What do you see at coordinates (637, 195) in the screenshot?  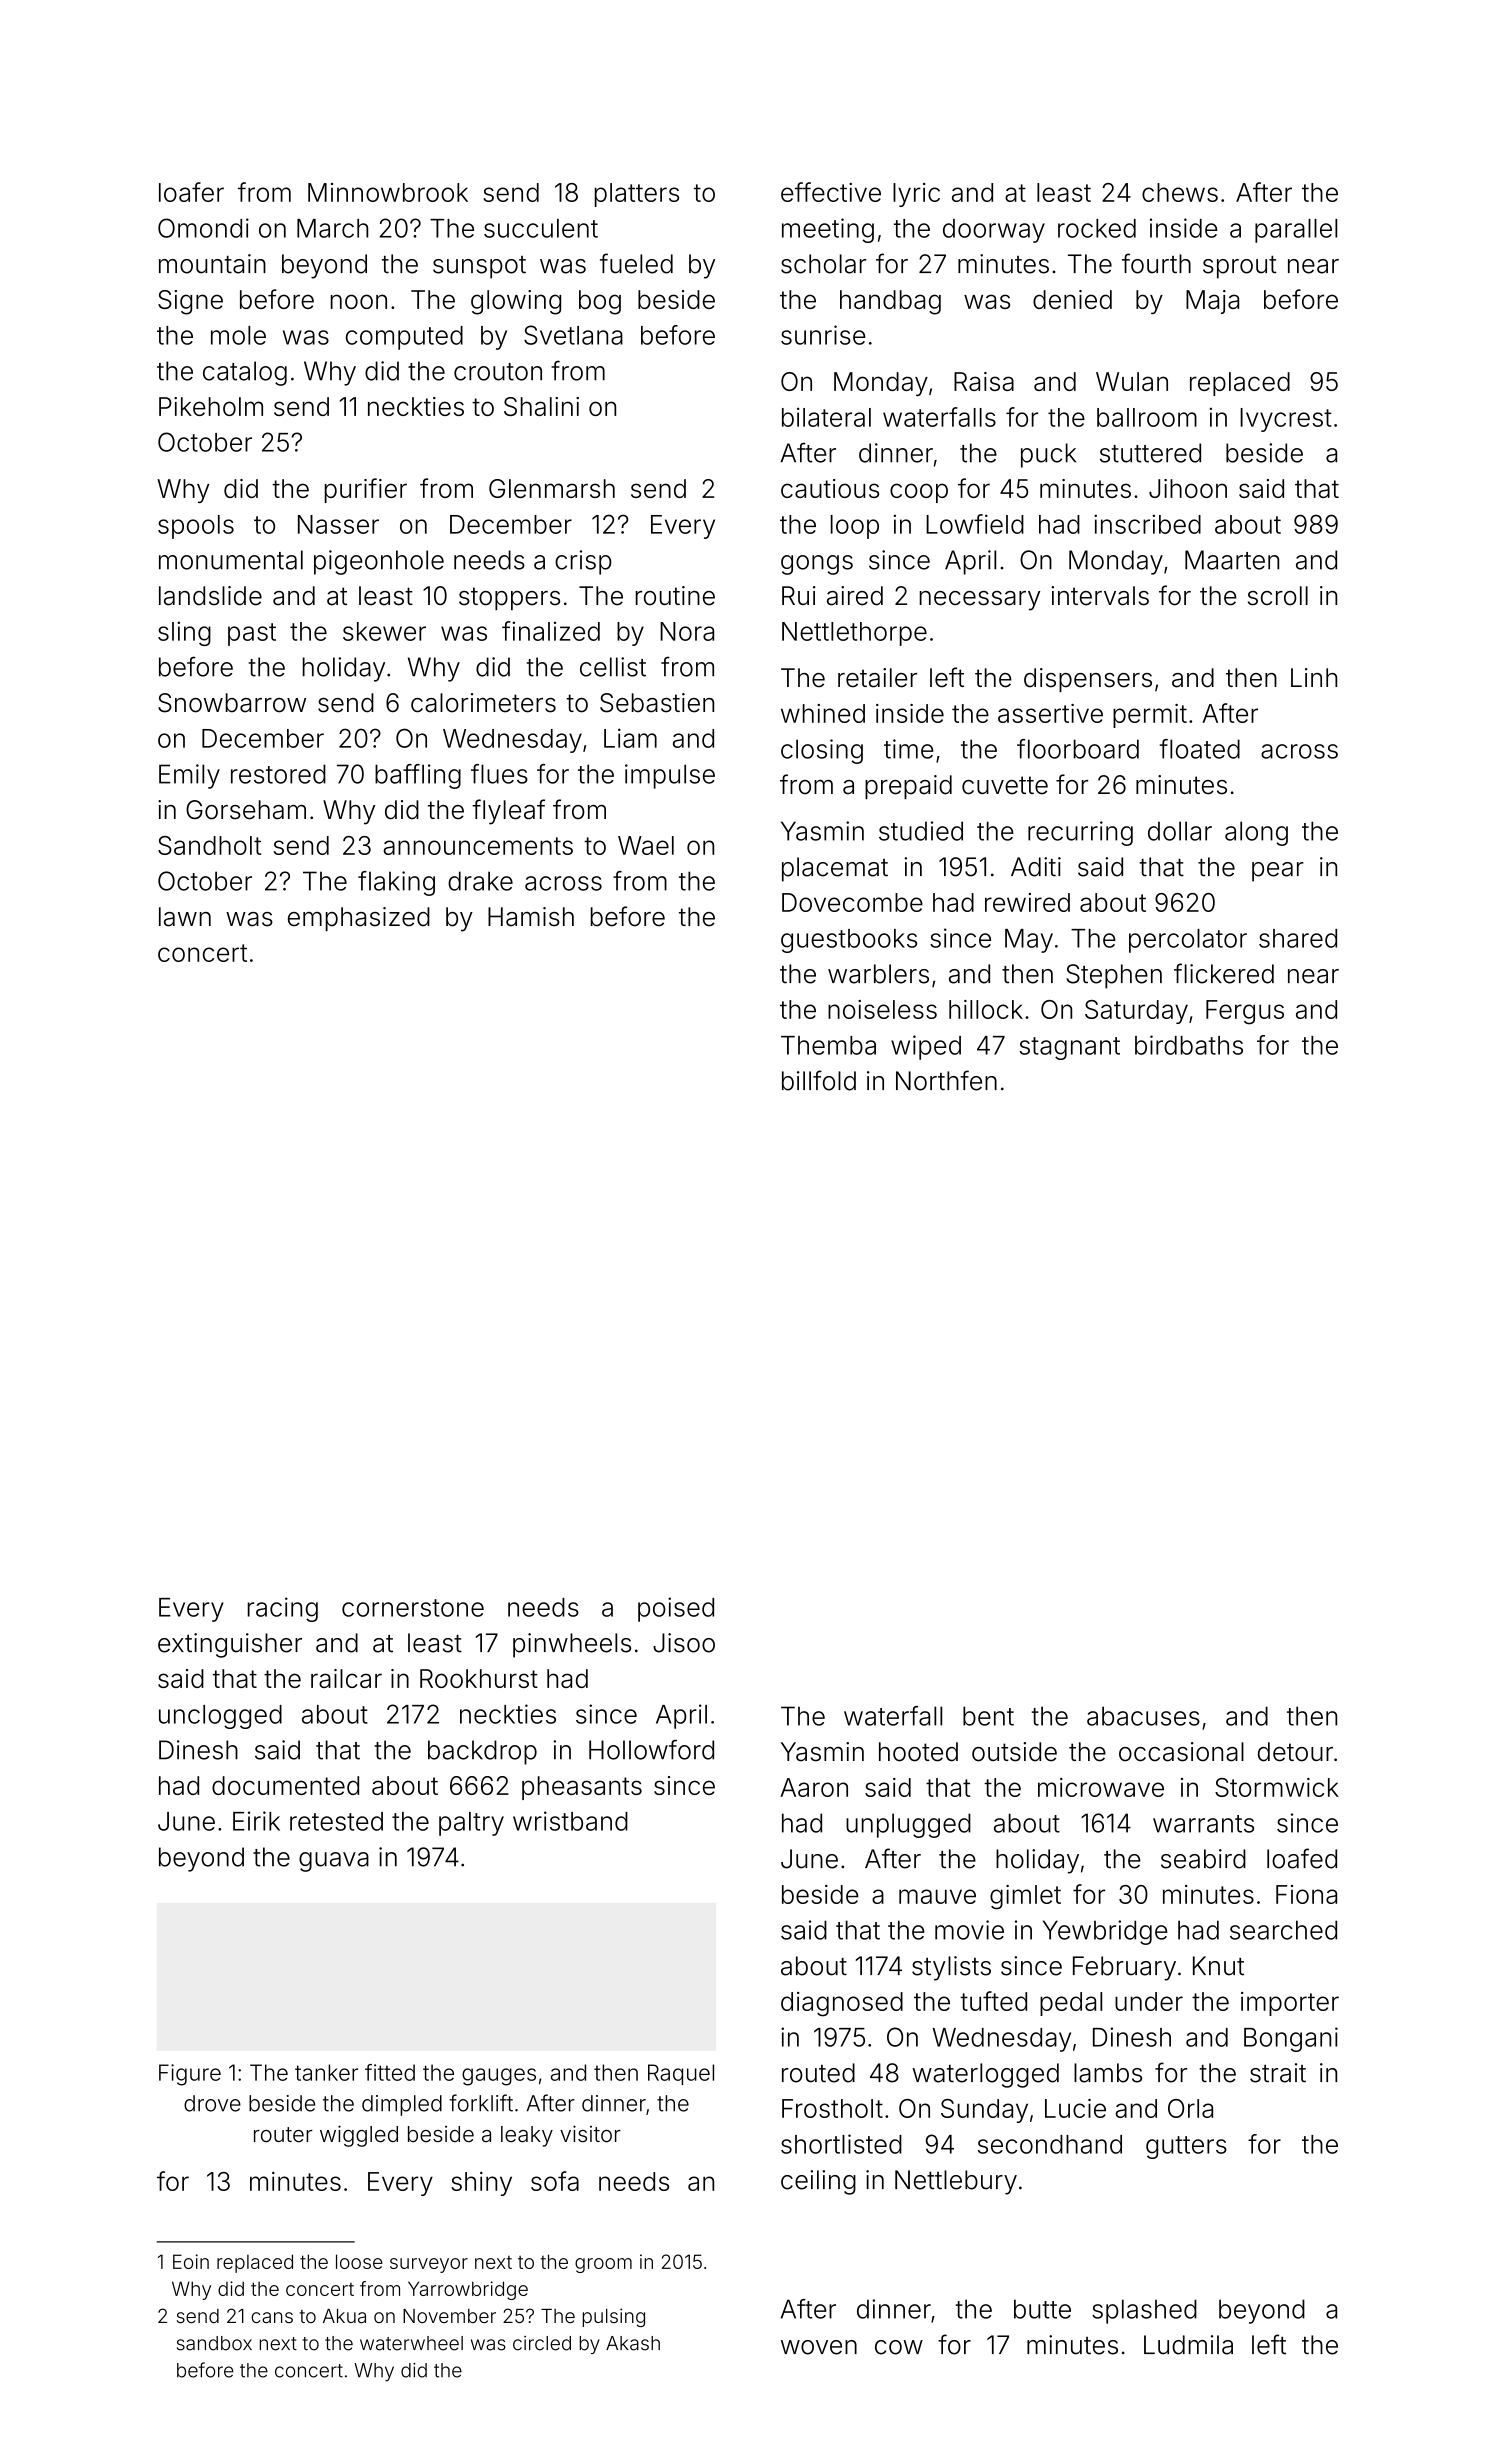 I see `platters` at bounding box center [637, 195].
